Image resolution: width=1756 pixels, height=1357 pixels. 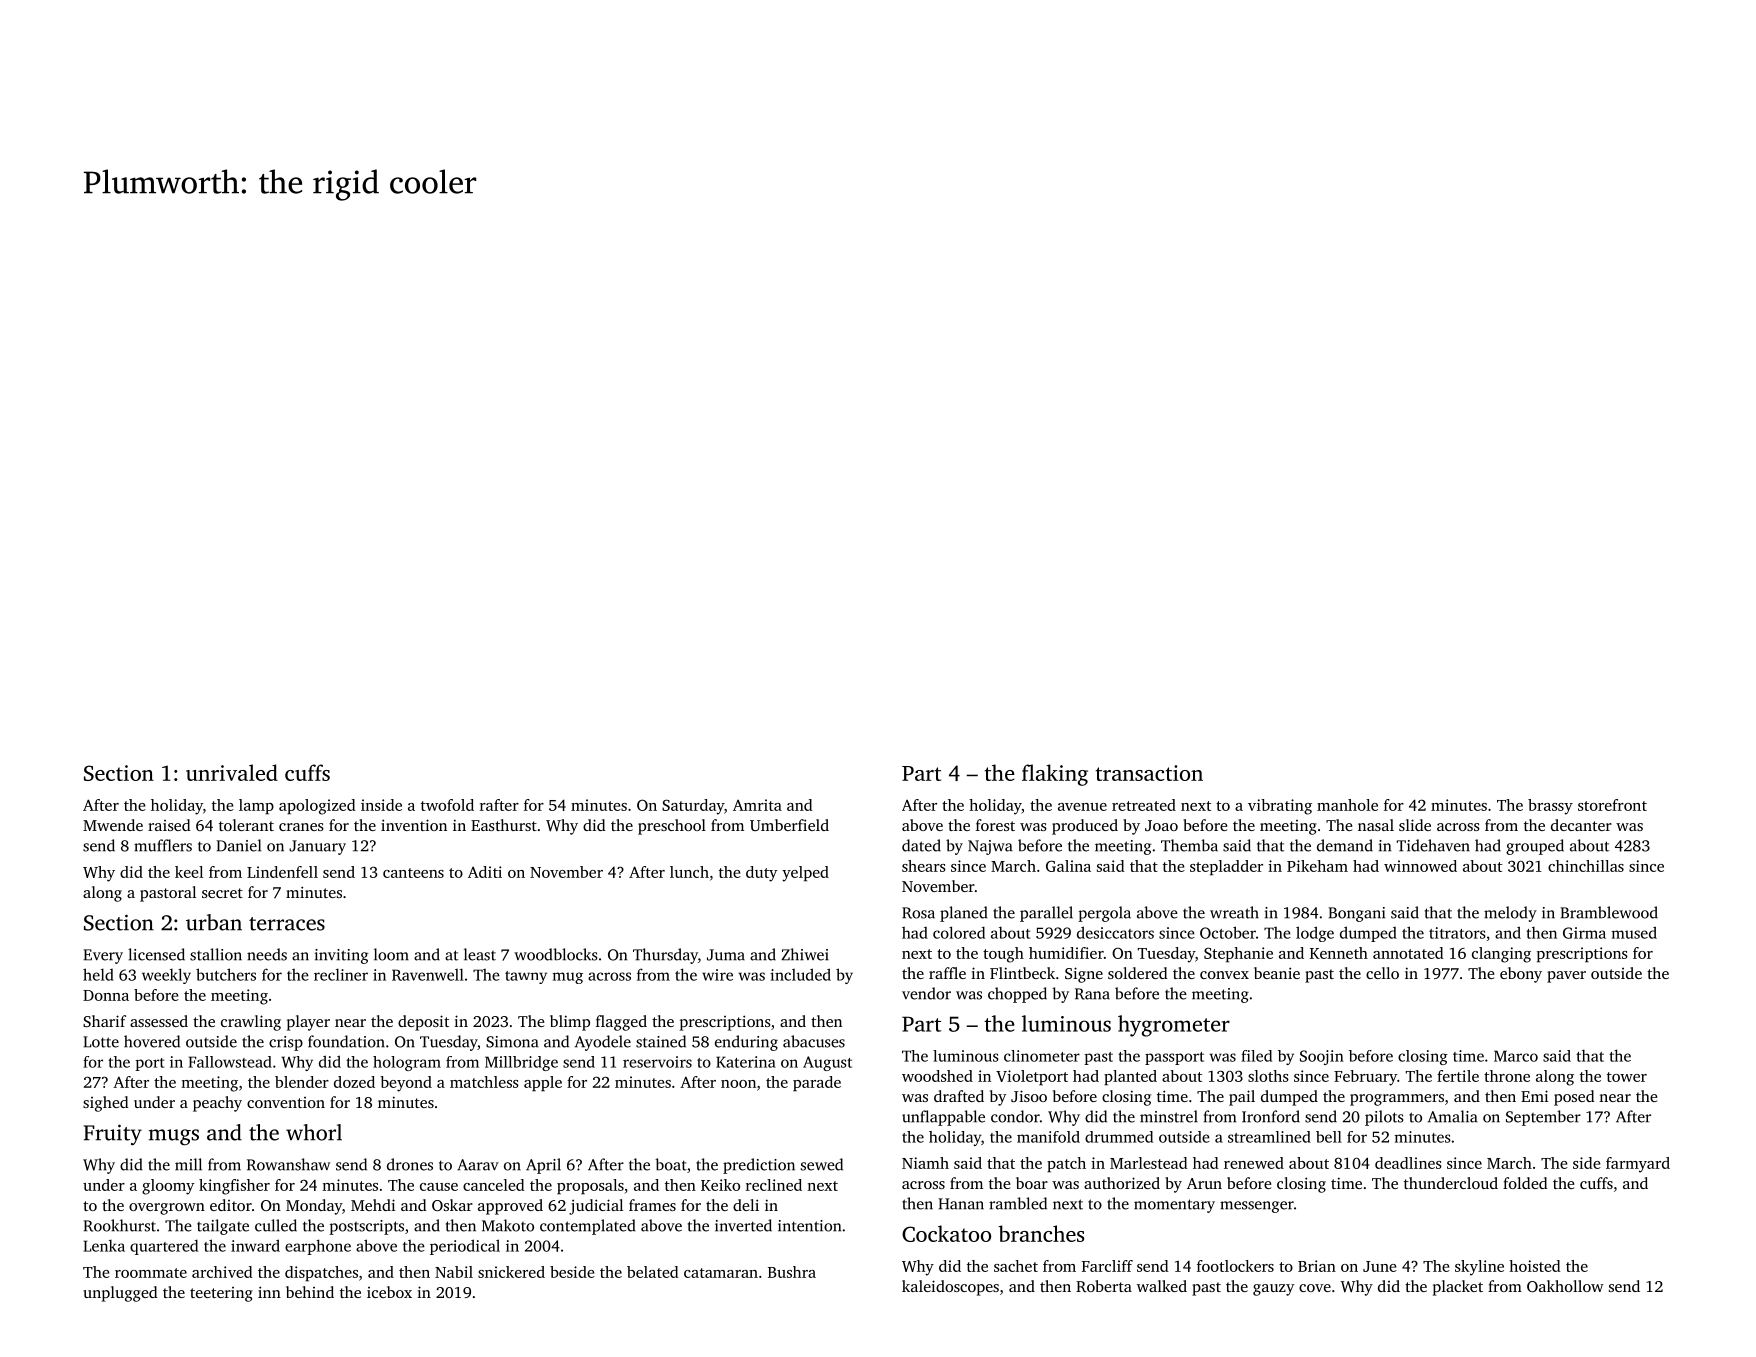 What do you see at coordinates (423, 1023) in the screenshot?
I see `deposit` at bounding box center [423, 1023].
